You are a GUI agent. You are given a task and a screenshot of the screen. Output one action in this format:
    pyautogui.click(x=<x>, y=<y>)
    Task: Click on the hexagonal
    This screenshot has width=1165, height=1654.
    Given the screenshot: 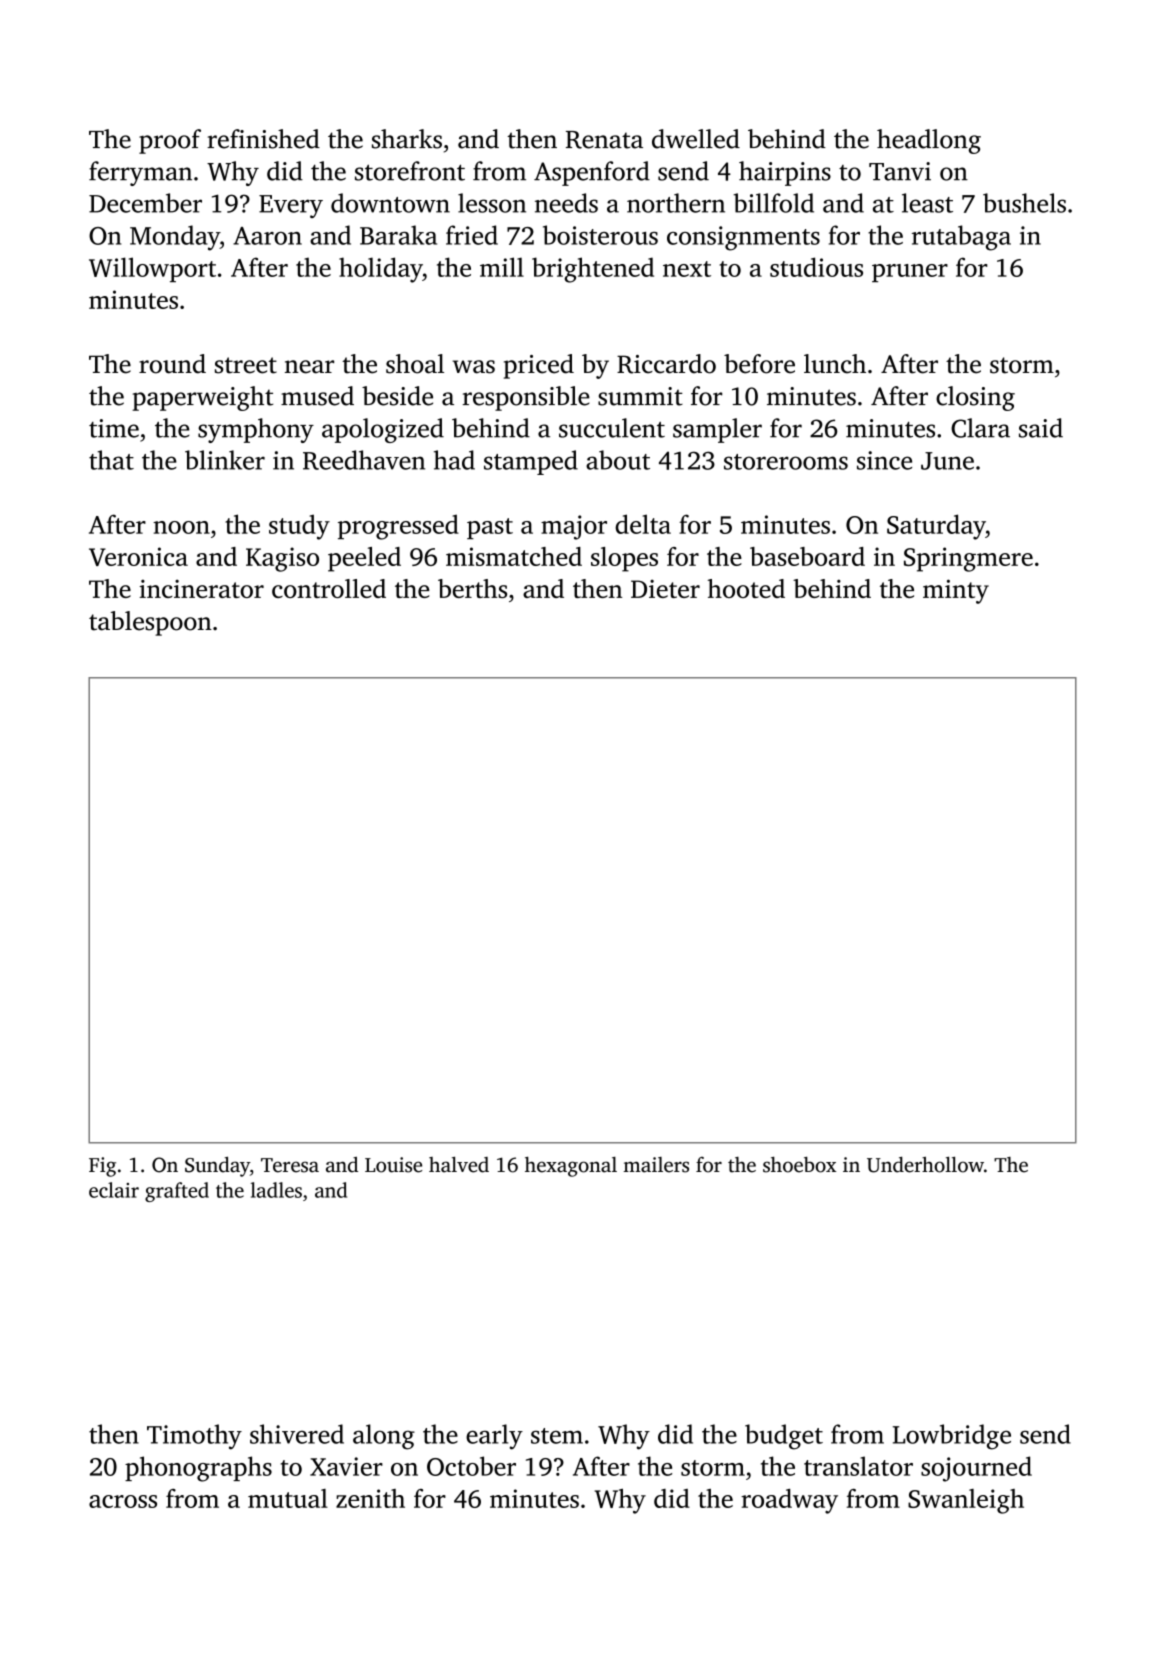 What is the action you would take?
    pyautogui.click(x=571, y=1167)
